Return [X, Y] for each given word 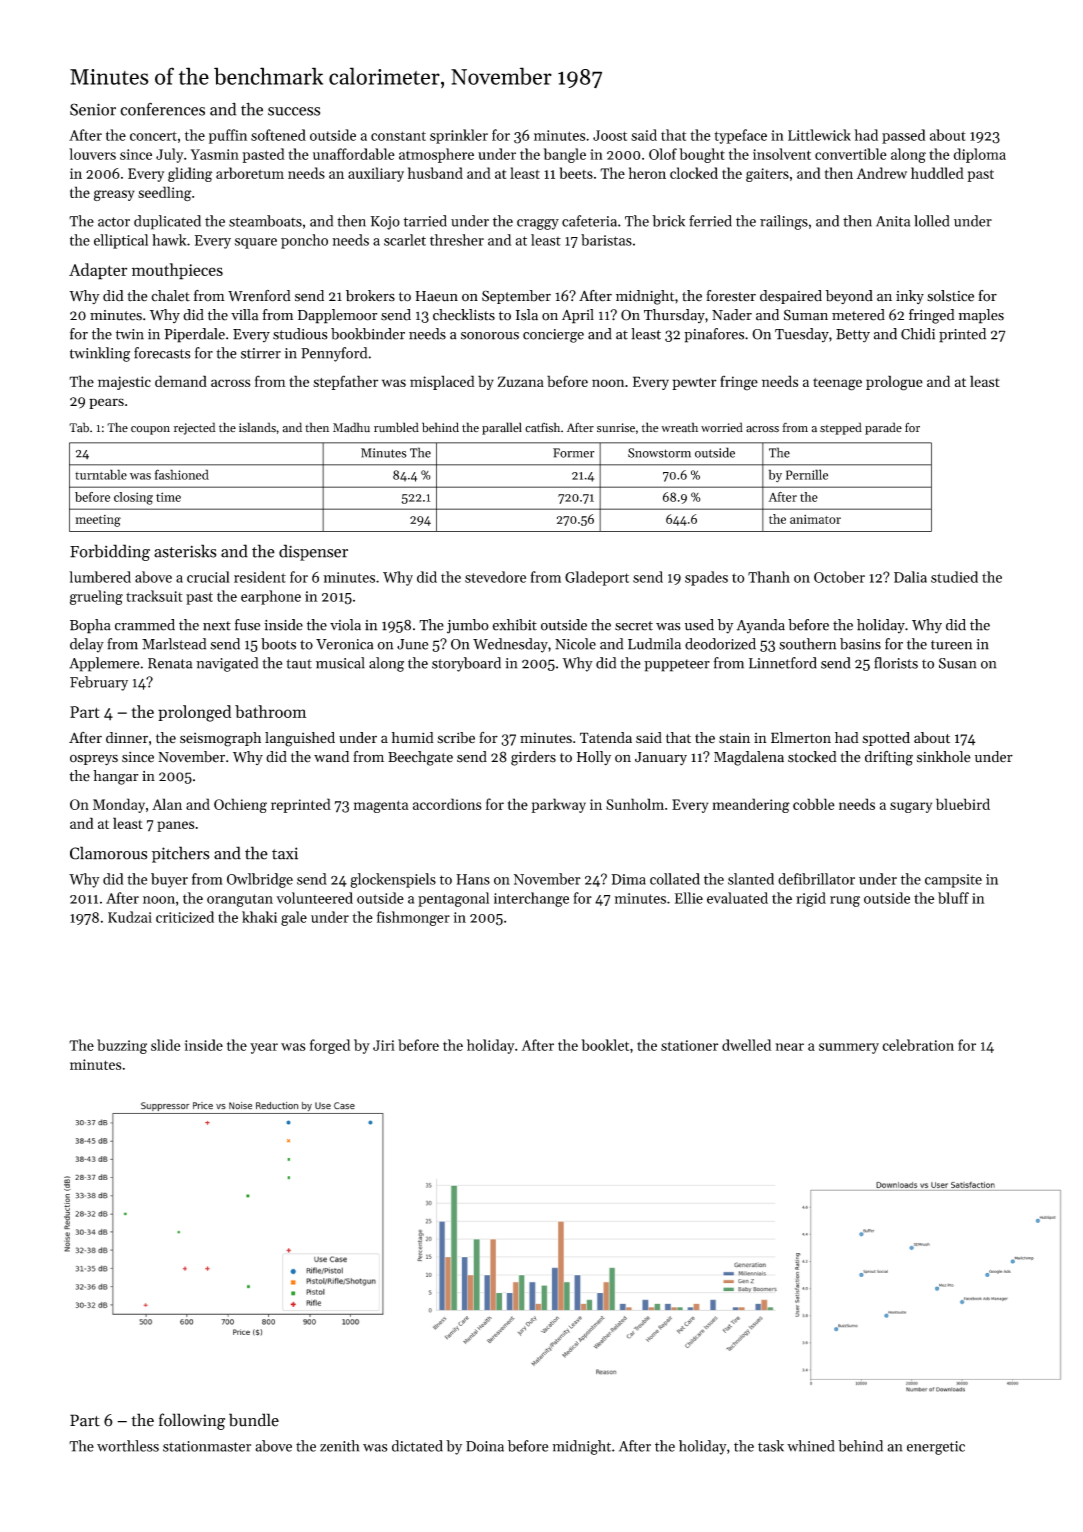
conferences [162, 109]
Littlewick [819, 135]
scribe [456, 738]
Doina [485, 1446]
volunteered [314, 898]
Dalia [910, 577]
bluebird [963, 804]
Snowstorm [659, 453]
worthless [128, 1446]
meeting [98, 521]
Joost [610, 135]
